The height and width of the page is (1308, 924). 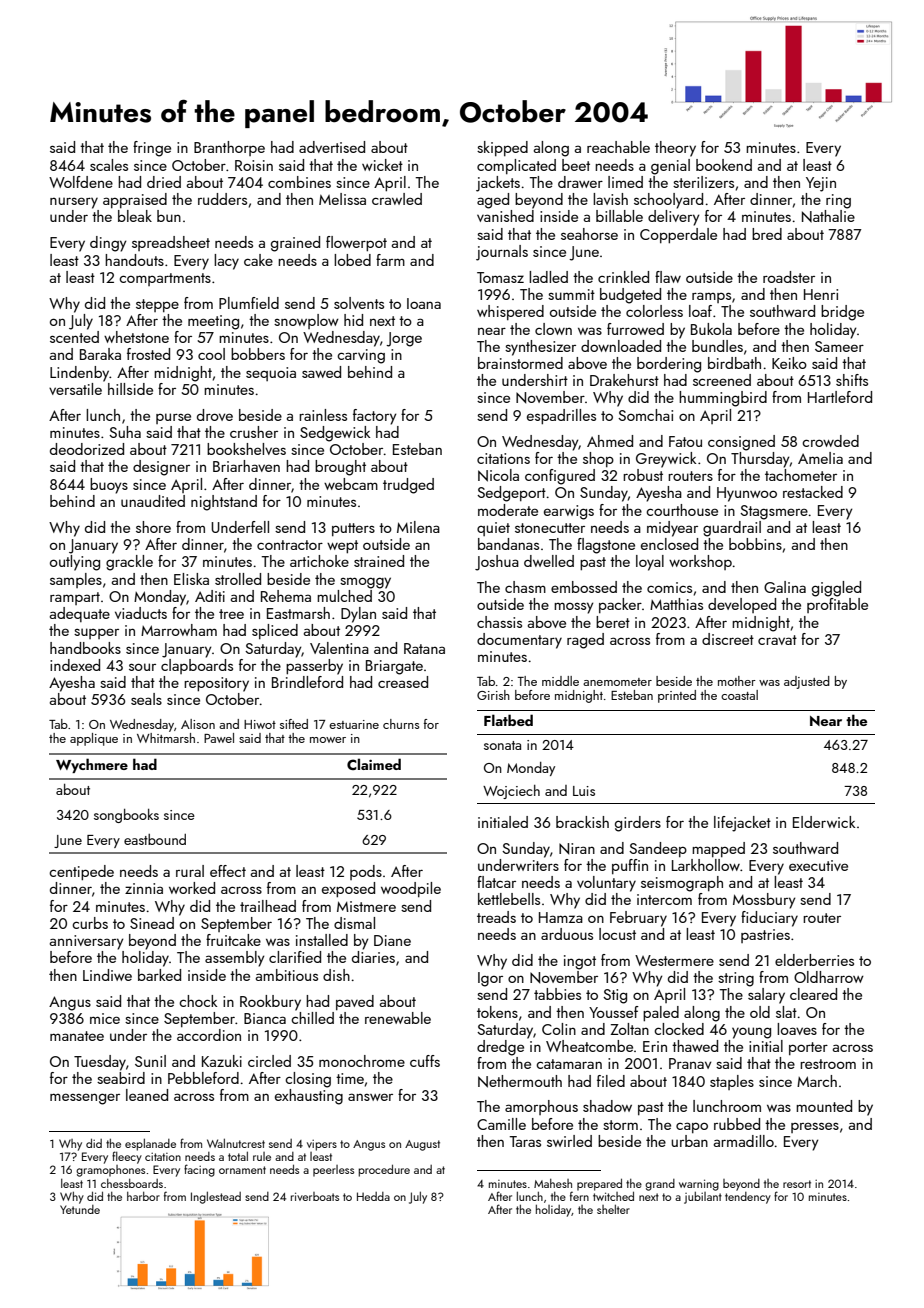 What do you see at coordinates (384, 1170) in the page?
I see `procedure` at bounding box center [384, 1170].
